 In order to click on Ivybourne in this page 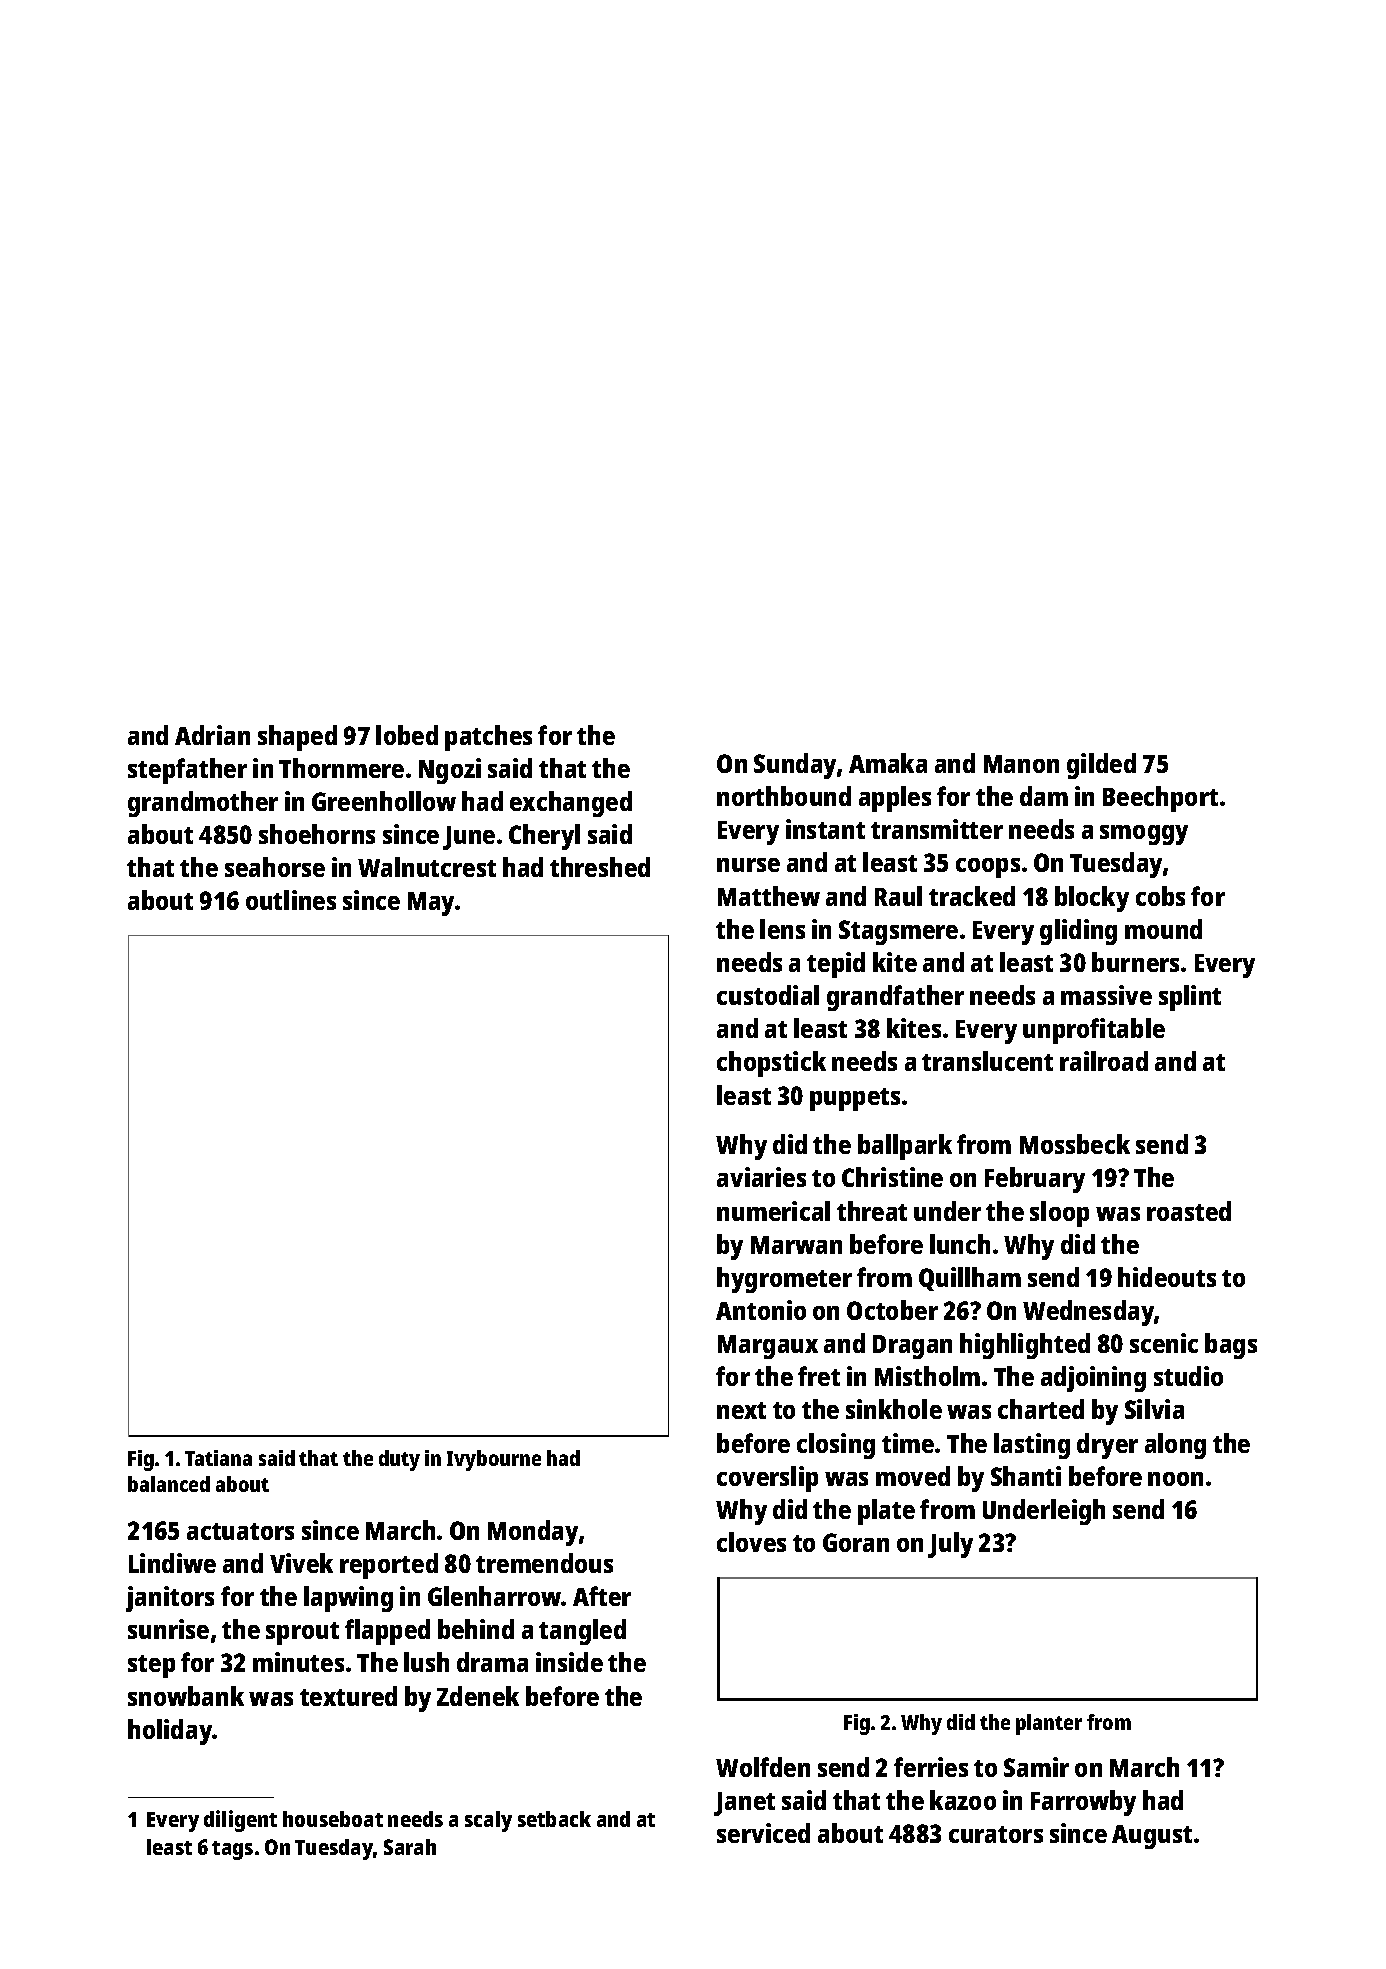, I will do `click(494, 1460)`.
